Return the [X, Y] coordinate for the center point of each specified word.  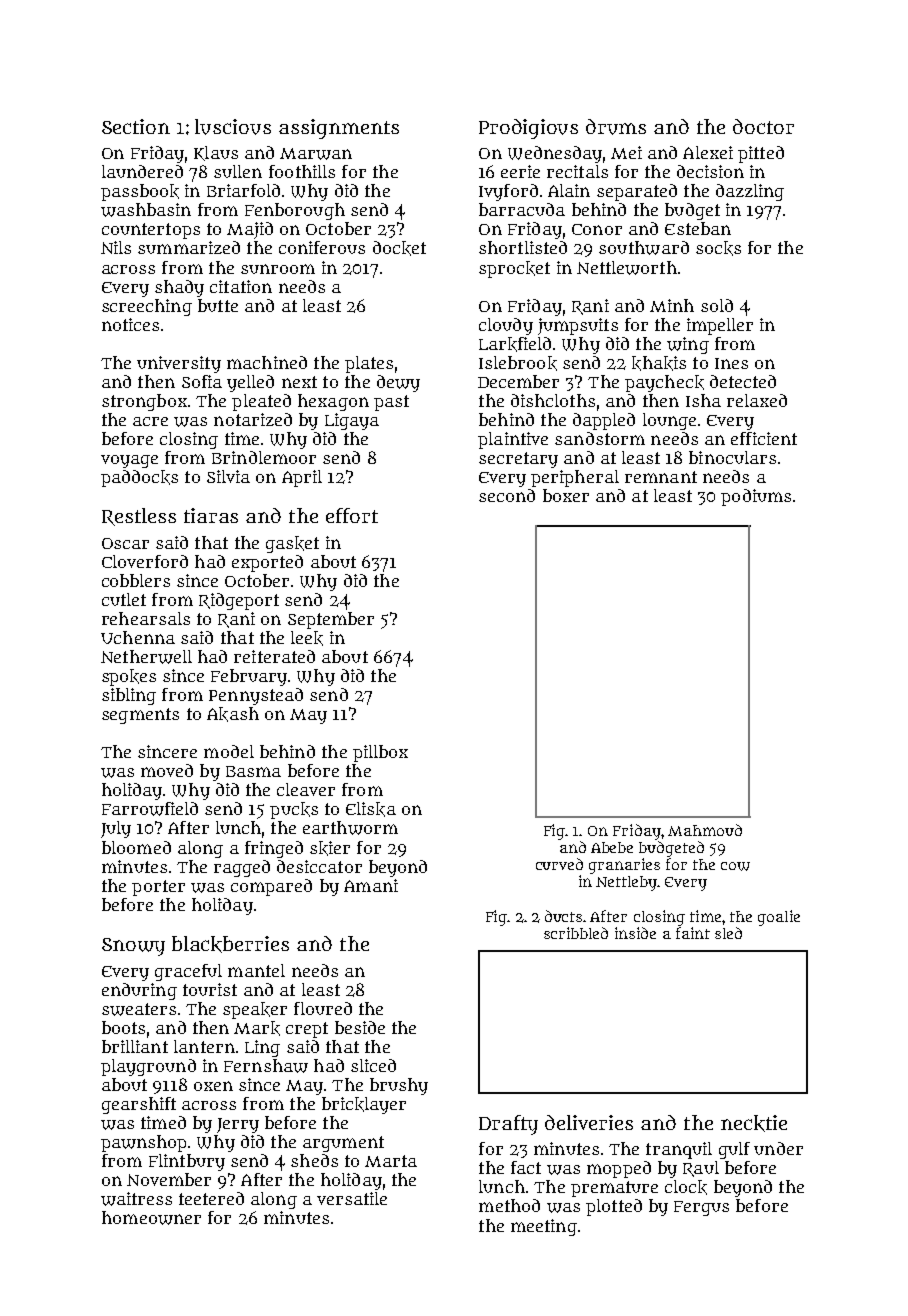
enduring [139, 991]
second [507, 495]
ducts [564, 916]
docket [399, 248]
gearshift [139, 1105]
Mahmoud [705, 830]
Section [136, 126]
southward [644, 248]
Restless [139, 517]
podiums [756, 497]
